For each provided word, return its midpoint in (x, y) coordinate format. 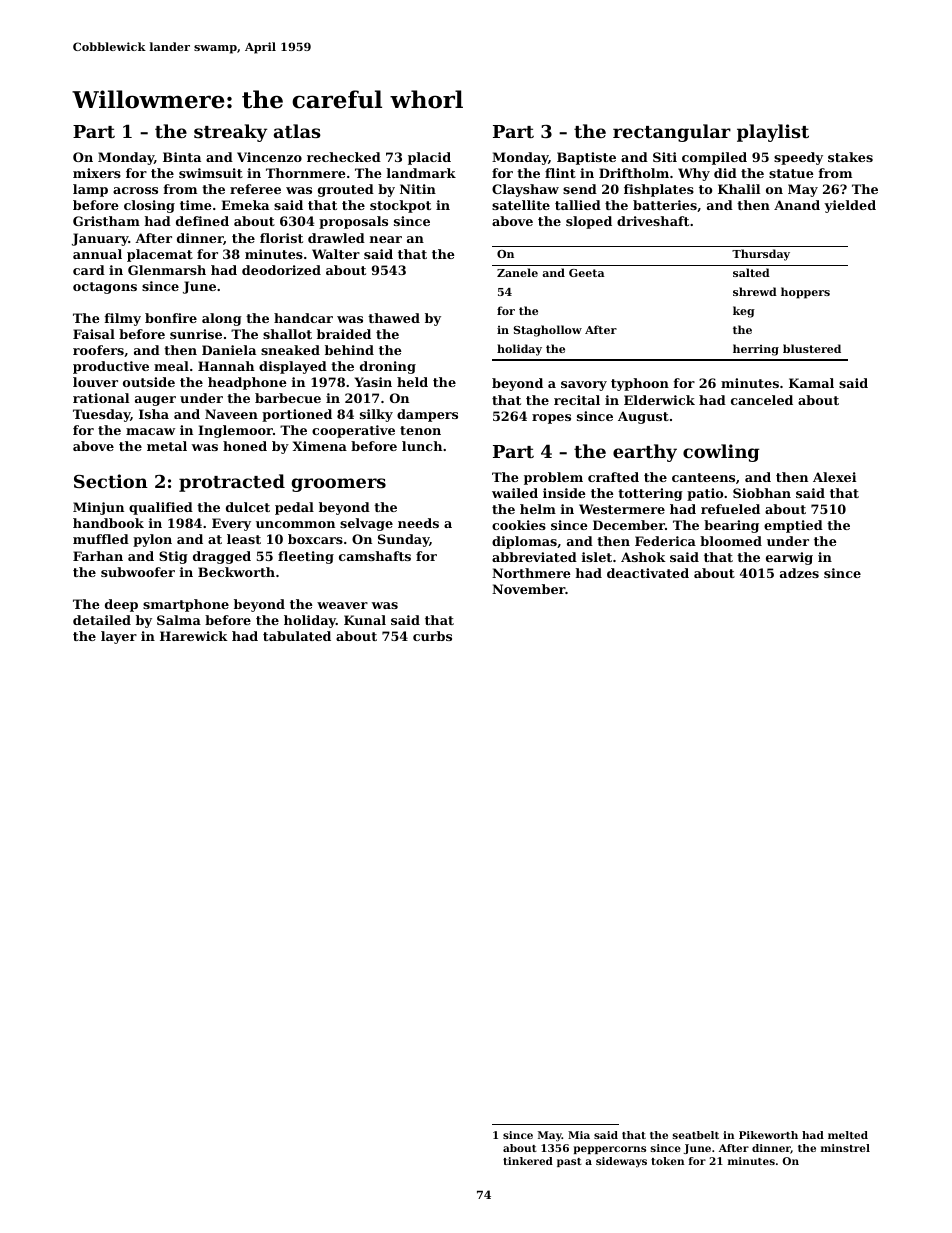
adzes (799, 573)
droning (388, 367)
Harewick (194, 636)
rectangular (672, 133)
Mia (579, 1135)
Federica (665, 541)
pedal (294, 508)
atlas (297, 131)
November (528, 589)
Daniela (229, 350)
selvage (366, 524)
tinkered (528, 1161)
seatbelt (696, 1135)
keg (744, 312)
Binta (182, 157)
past (569, 1162)
